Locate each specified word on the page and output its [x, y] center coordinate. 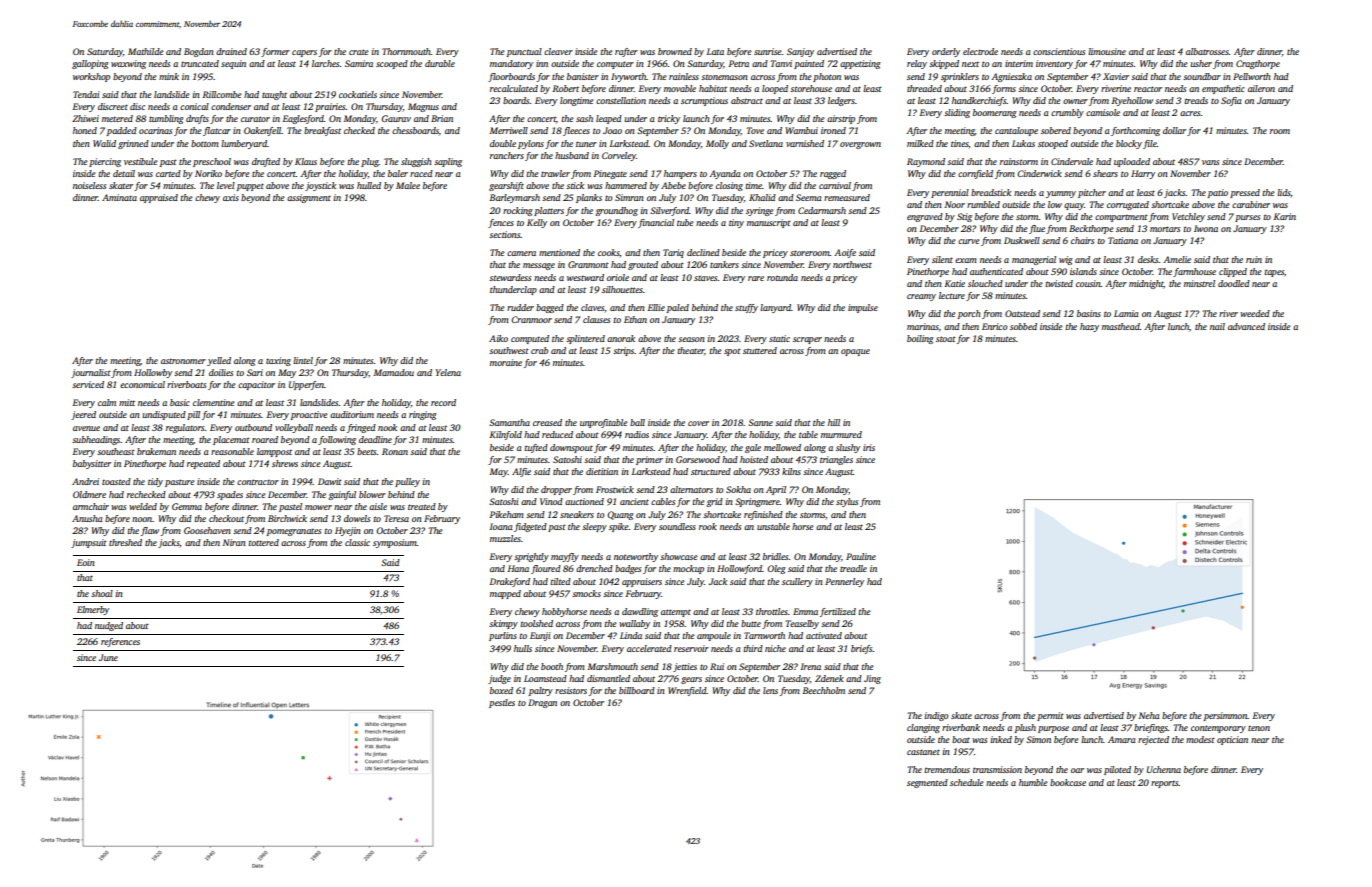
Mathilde [146, 51]
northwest [852, 264]
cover [698, 423]
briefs [862, 649]
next [970, 64]
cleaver [558, 51]
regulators [185, 428]
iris [869, 447]
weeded [1255, 313]
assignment [309, 198]
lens [770, 690]
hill [834, 422]
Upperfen [306, 385]
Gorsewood [698, 459]
